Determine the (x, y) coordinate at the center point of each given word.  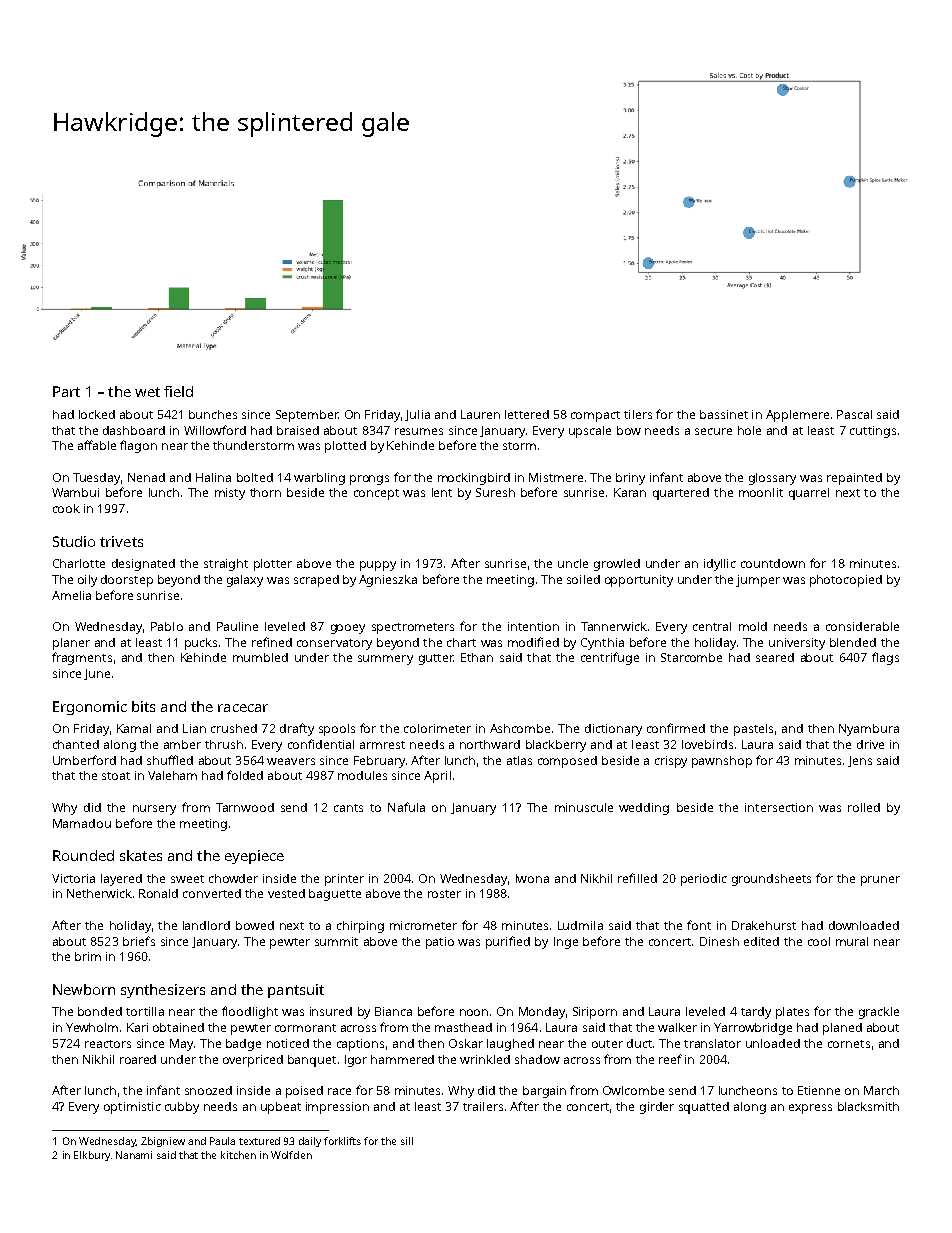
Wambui (75, 492)
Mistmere (556, 477)
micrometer (423, 925)
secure (713, 431)
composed (567, 762)
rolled (864, 807)
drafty (297, 729)
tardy (756, 1013)
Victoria (73, 878)
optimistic (132, 1108)
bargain (544, 1092)
